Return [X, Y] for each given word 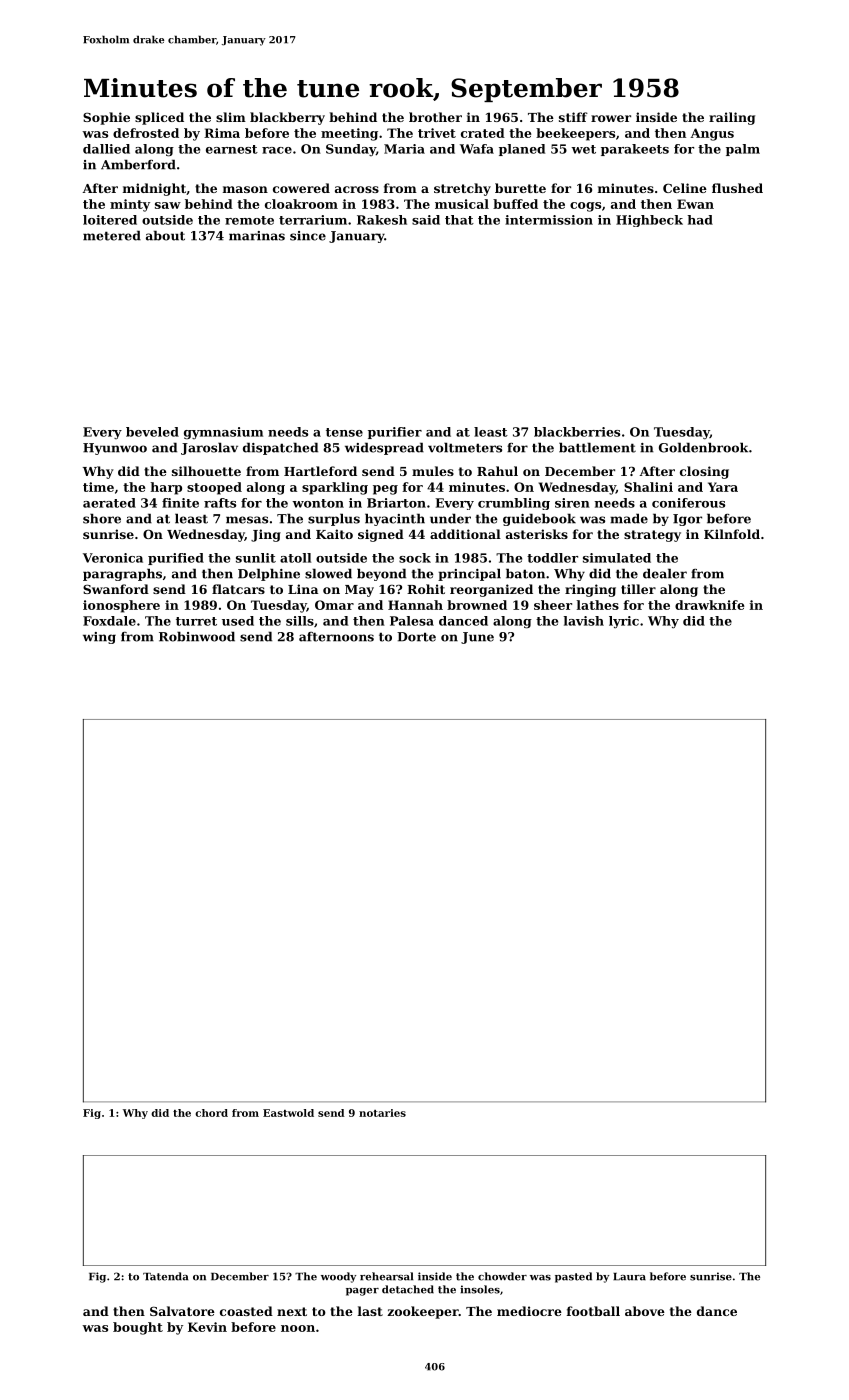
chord [211, 1113]
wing [99, 638]
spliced [159, 118]
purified [176, 559]
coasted [246, 1311]
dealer [665, 573]
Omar [334, 605]
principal [469, 574]
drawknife [710, 605]
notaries [382, 1113]
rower [611, 118]
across [357, 189]
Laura [629, 1277]
